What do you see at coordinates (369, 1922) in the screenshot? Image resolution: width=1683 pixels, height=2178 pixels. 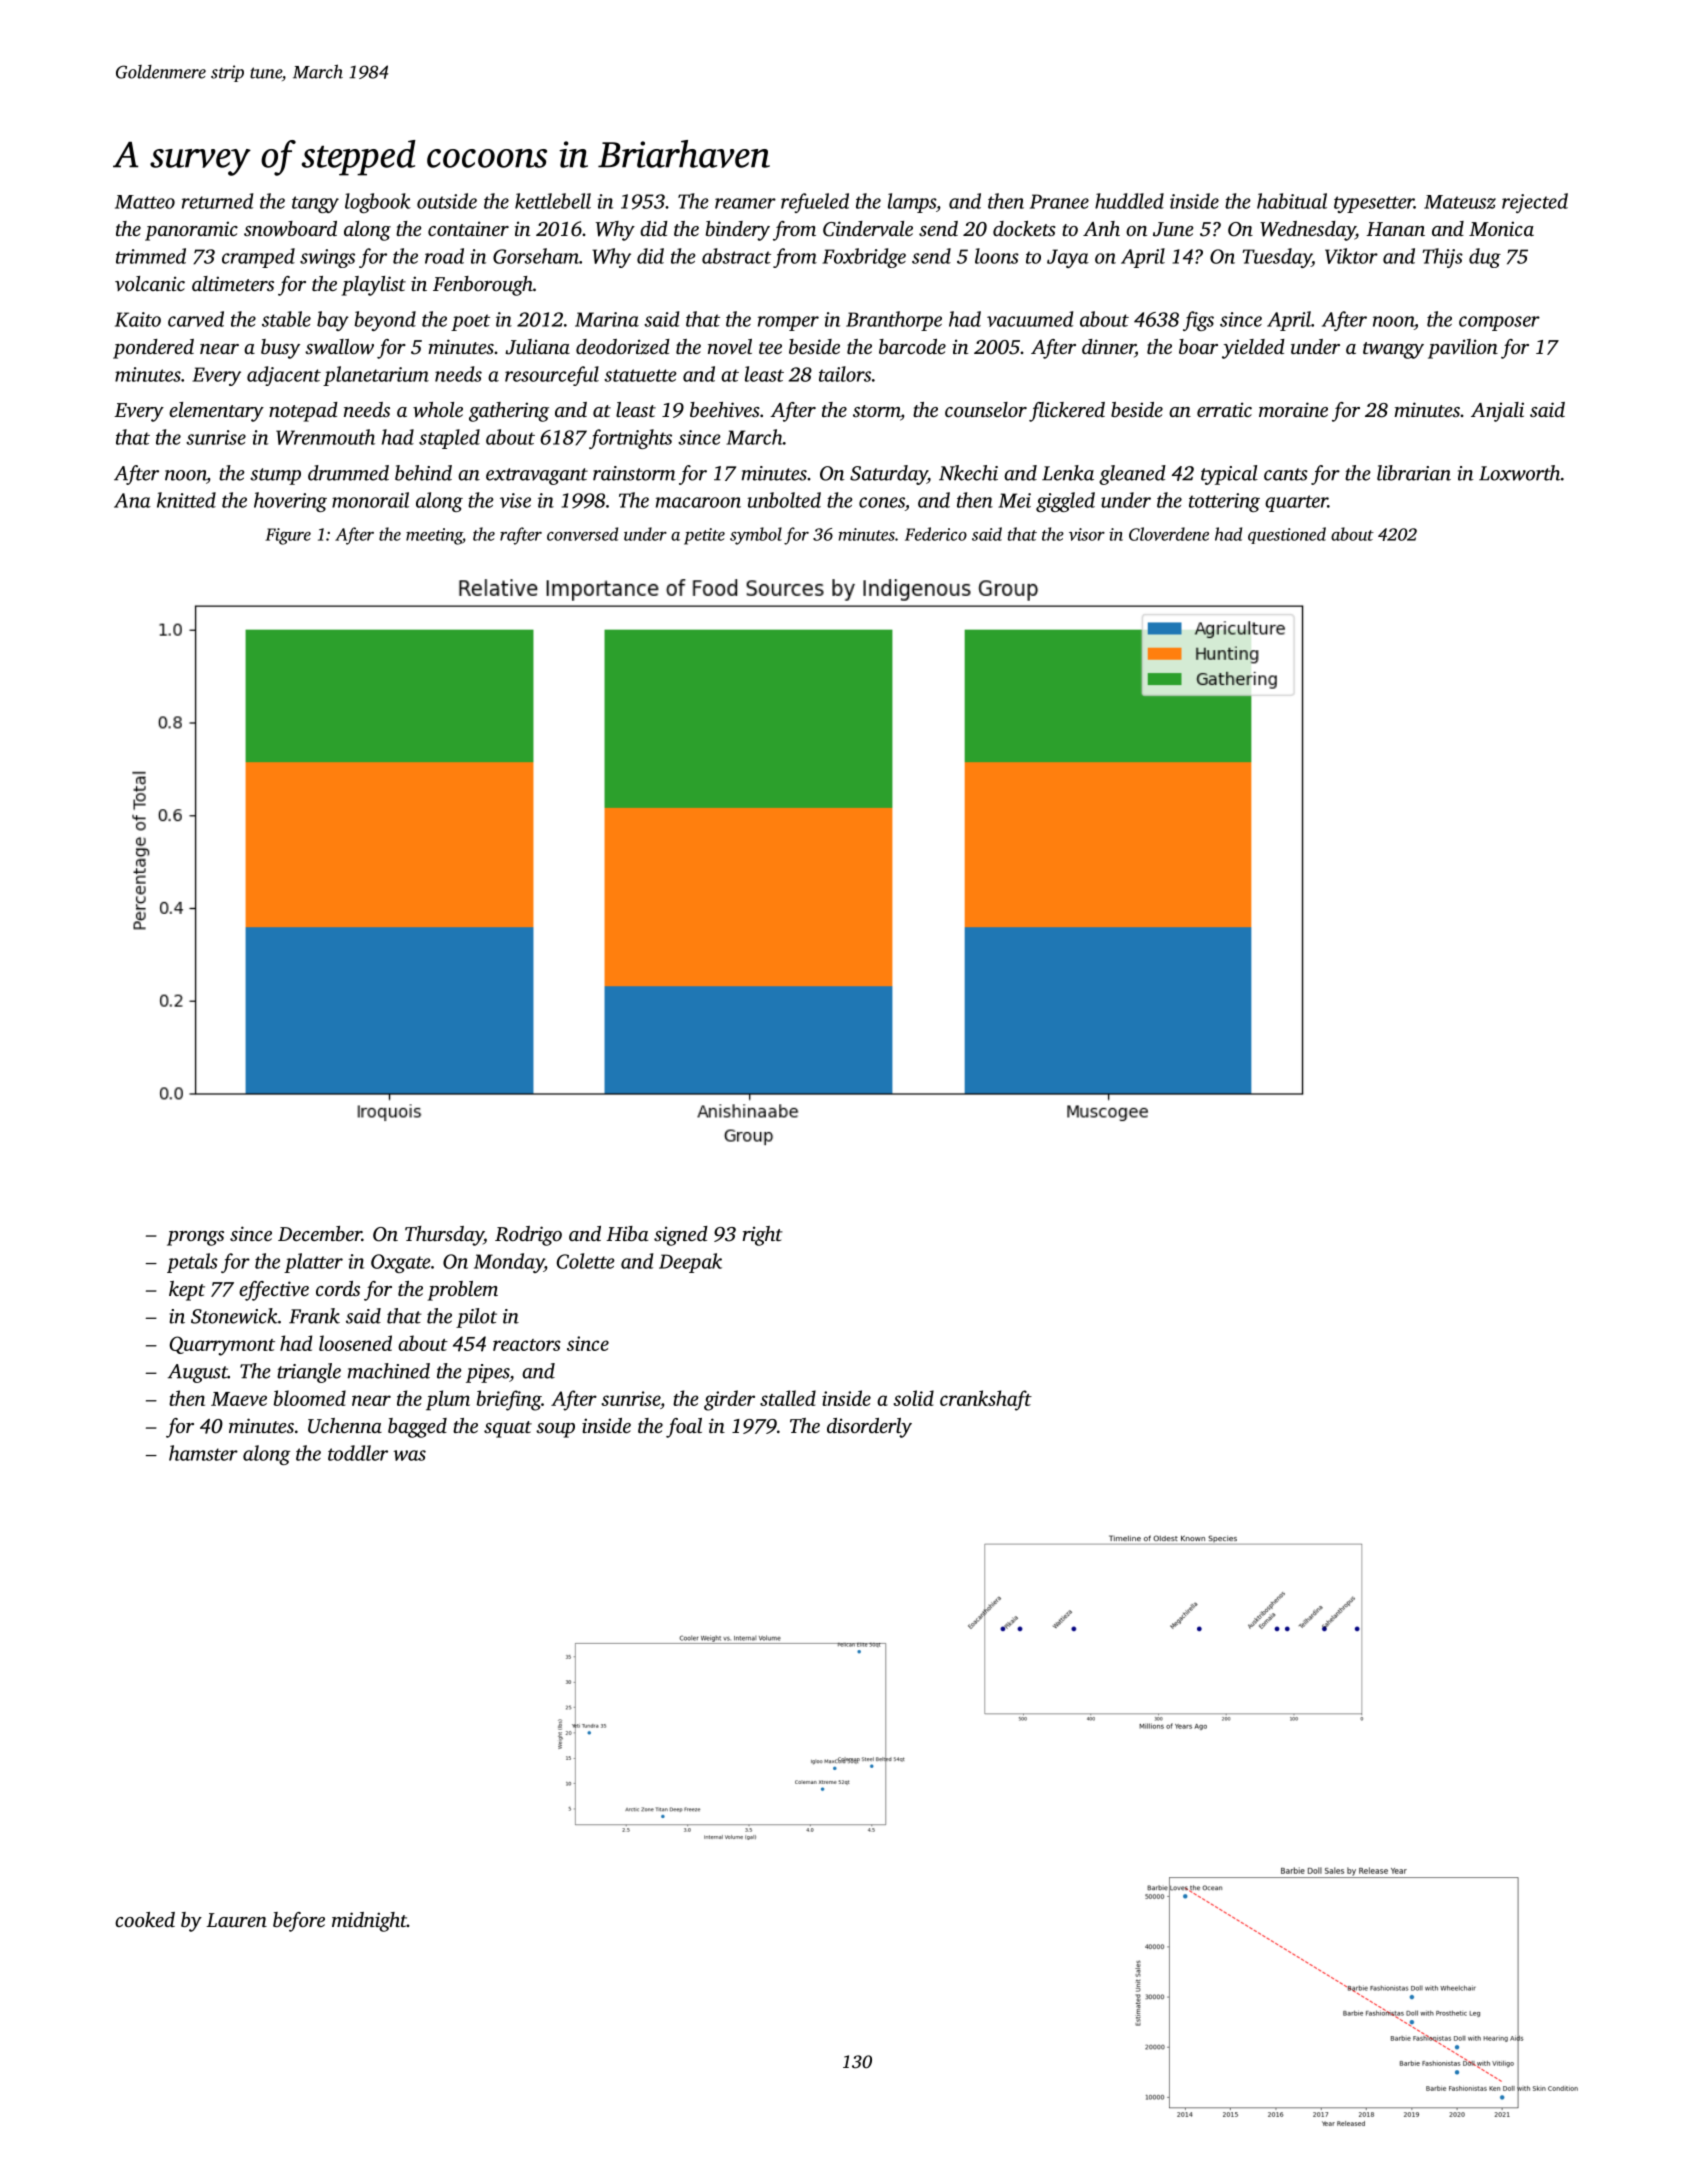 I see `midnight` at bounding box center [369, 1922].
